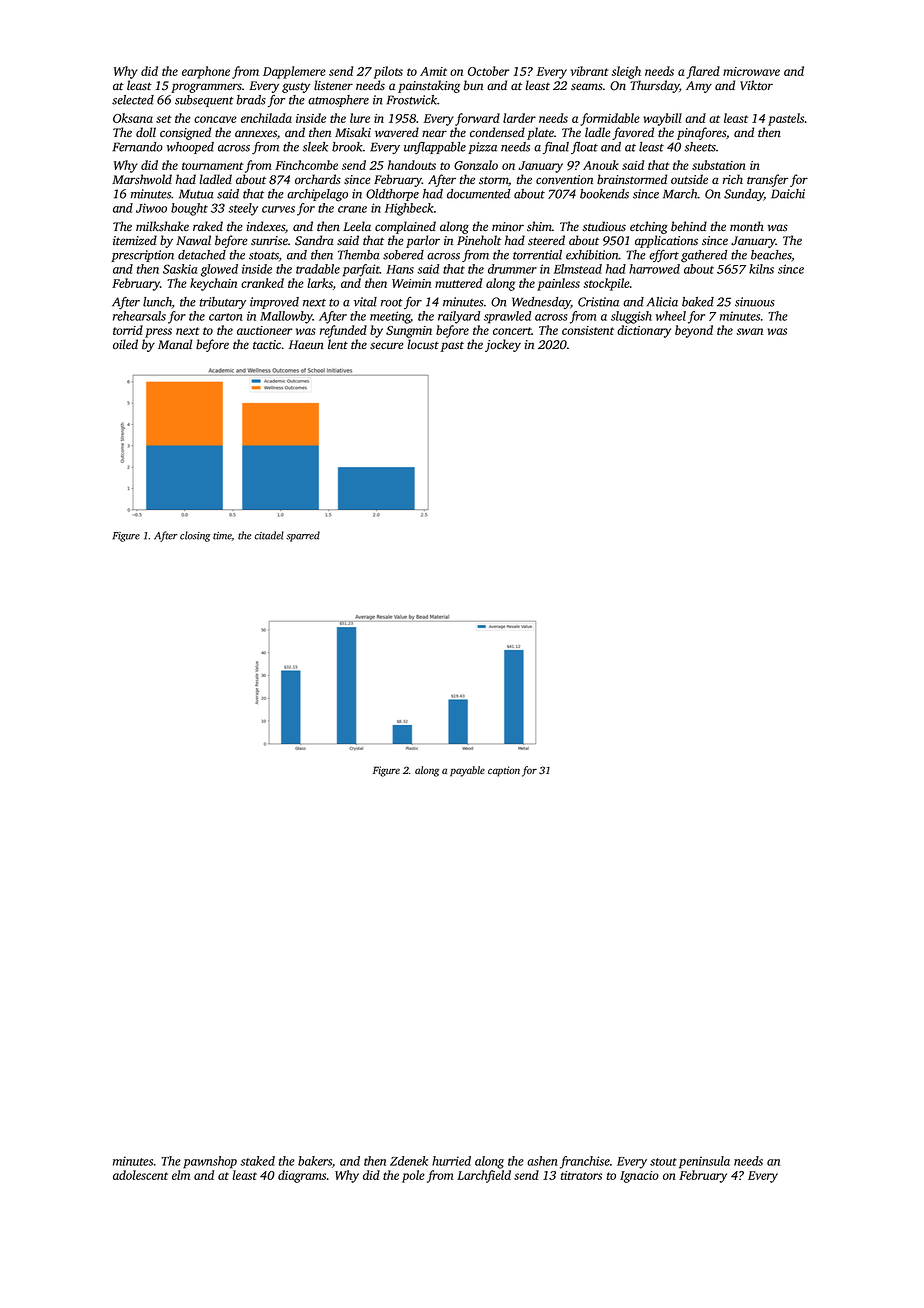 The height and width of the screenshot is (1308, 924). What do you see at coordinates (704, 1162) in the screenshot?
I see `peninsula` at bounding box center [704, 1162].
